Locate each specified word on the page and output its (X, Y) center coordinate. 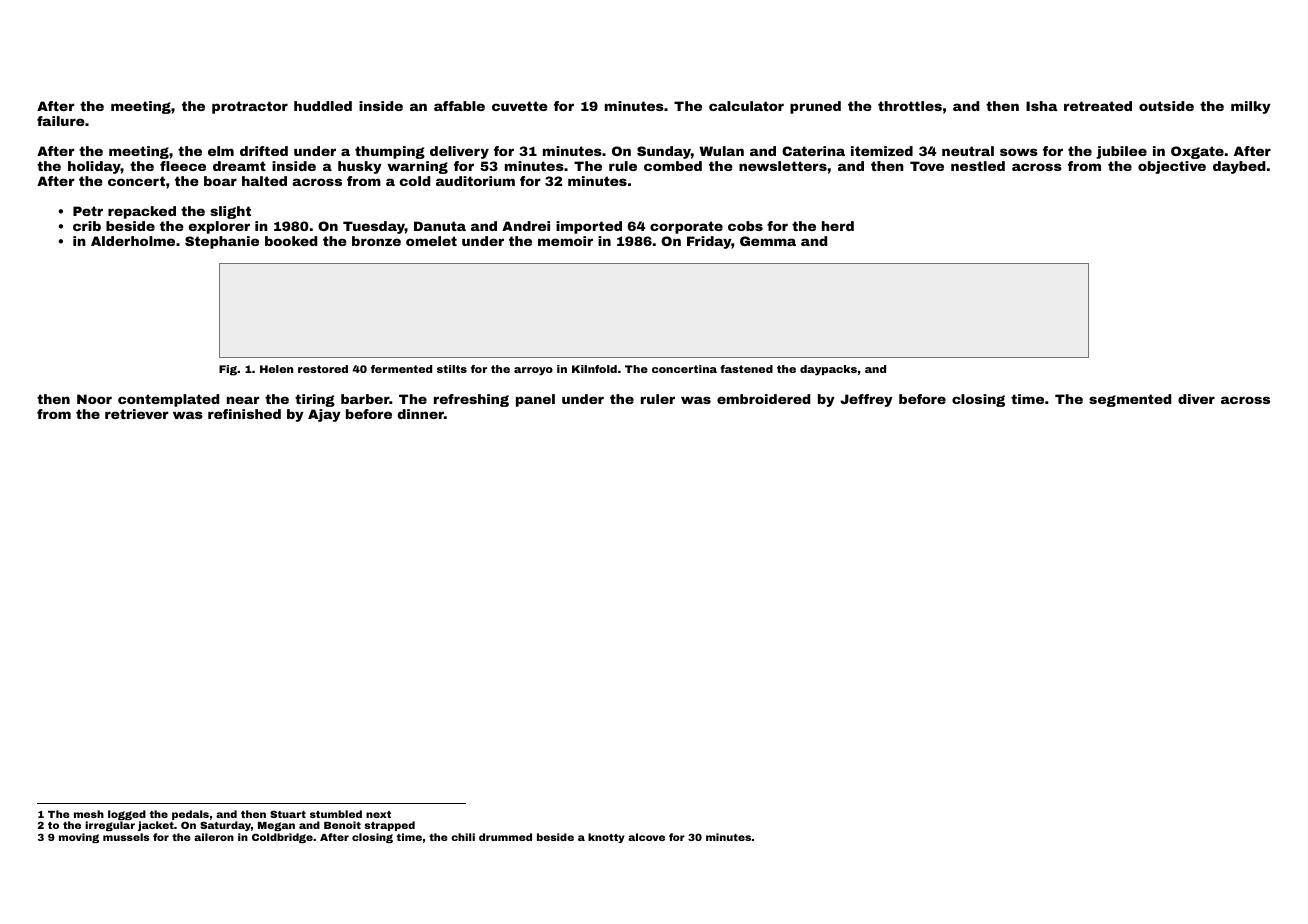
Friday (709, 242)
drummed (505, 837)
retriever (136, 414)
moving (79, 838)
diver (1196, 399)
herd (838, 226)
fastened (746, 369)
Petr (88, 211)
